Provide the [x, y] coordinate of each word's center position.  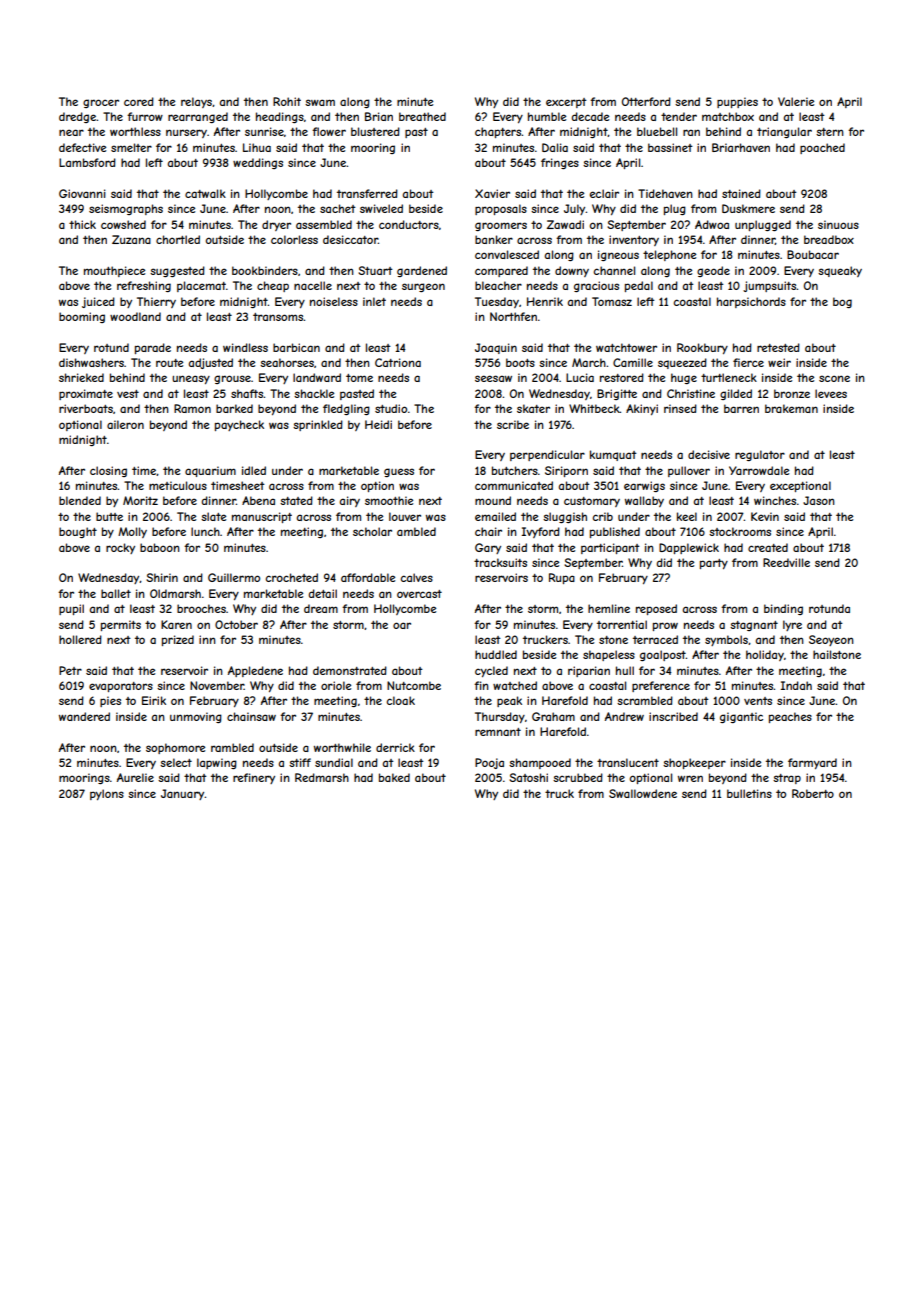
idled [254, 470]
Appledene [255, 671]
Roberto [813, 793]
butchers [515, 470]
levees [831, 393]
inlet [374, 301]
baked [394, 777]
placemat [201, 286]
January [183, 794]
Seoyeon [831, 640]
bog [842, 302]
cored [139, 101]
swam [320, 102]
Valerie [796, 101]
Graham [553, 716]
